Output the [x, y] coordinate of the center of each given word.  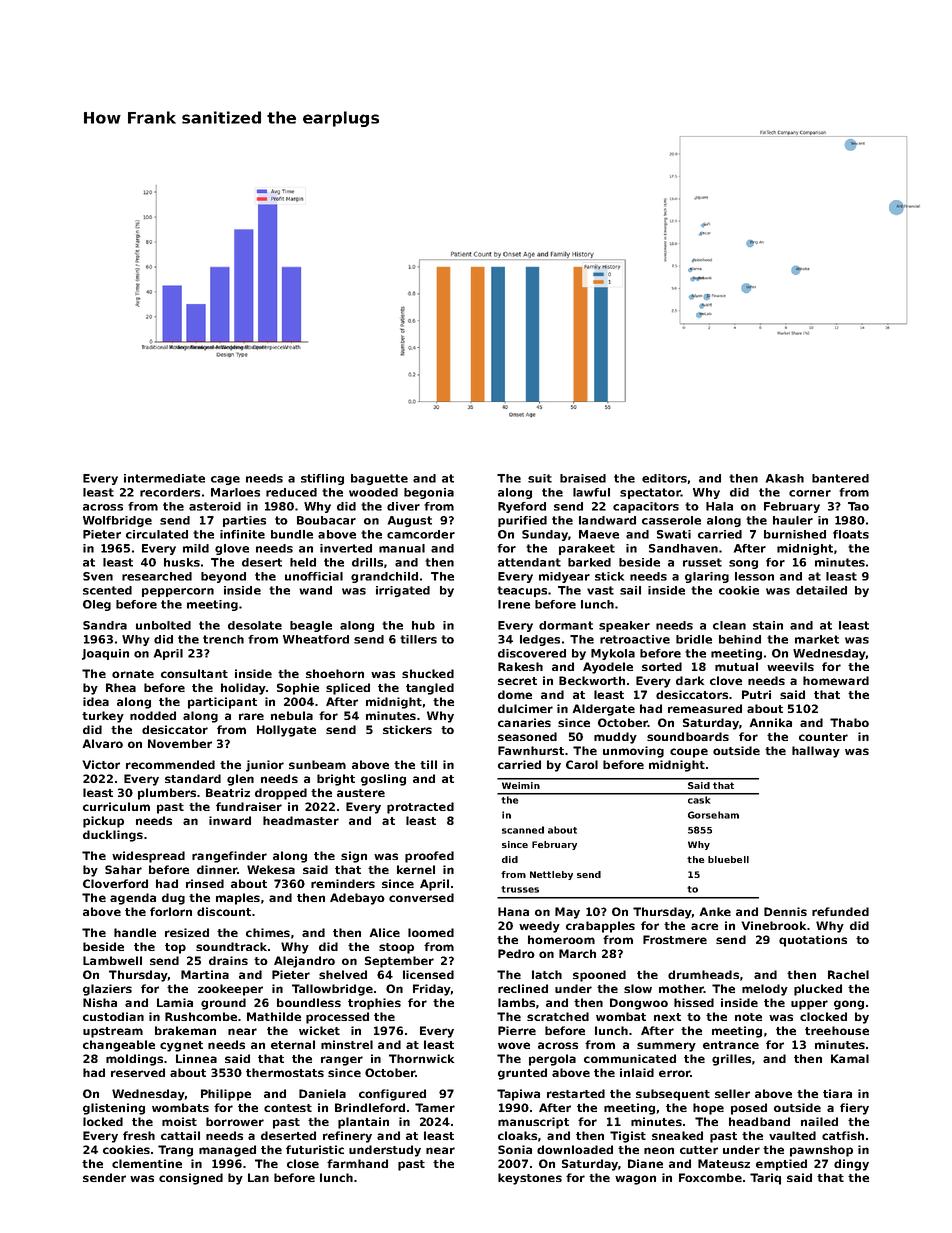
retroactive [635, 639]
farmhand [357, 1163]
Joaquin [105, 654]
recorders [170, 492]
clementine [147, 1163]
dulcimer [525, 708]
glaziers [107, 990]
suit [540, 478]
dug [173, 899]
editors [664, 478]
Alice [385, 932]
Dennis [785, 911]
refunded [840, 911]
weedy [539, 927]
